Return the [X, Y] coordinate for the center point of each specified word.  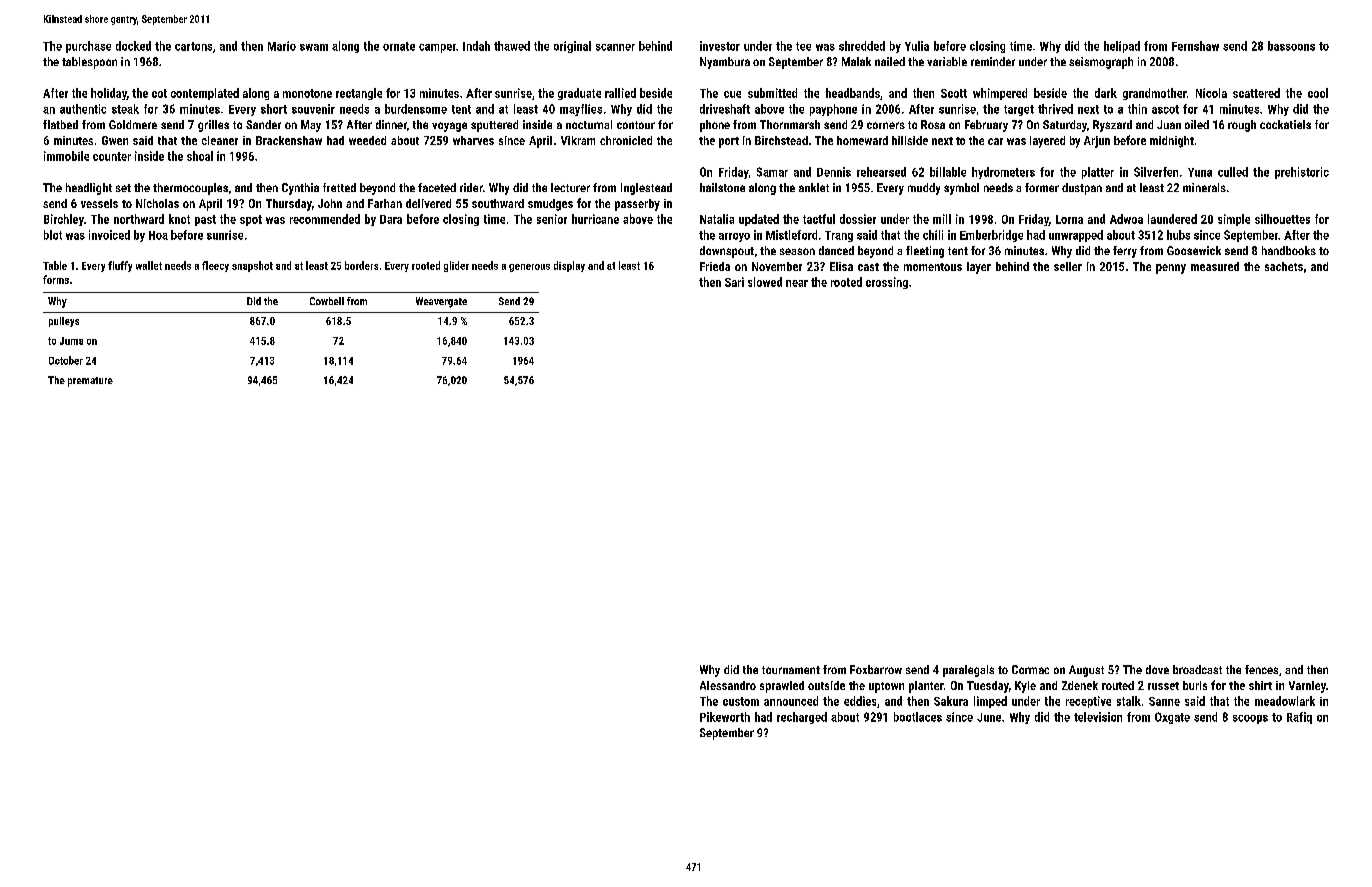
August [1086, 671]
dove [1157, 669]
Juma [71, 341]
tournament [791, 670]
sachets [1284, 266]
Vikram [578, 140]
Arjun [1097, 142]
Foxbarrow [876, 669]
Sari [734, 282]
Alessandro [728, 685]
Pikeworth [725, 717]
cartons [193, 46]
